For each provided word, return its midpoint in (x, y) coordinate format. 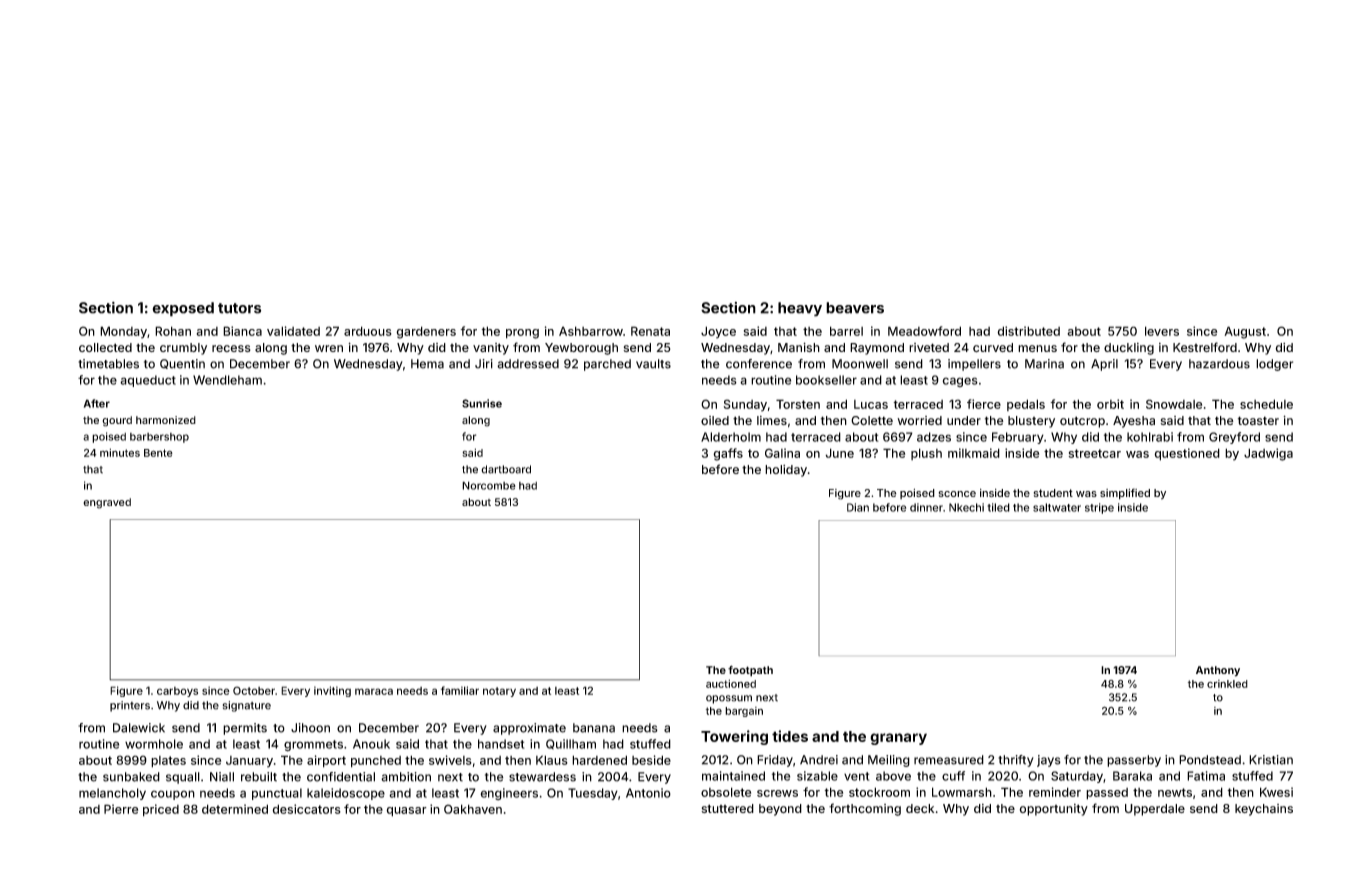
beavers (855, 308)
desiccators (306, 809)
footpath (750, 671)
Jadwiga (1268, 454)
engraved (107, 503)
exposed (183, 309)
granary (898, 739)
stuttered (727, 808)
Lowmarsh (962, 792)
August (1245, 332)
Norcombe (489, 485)
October (254, 690)
